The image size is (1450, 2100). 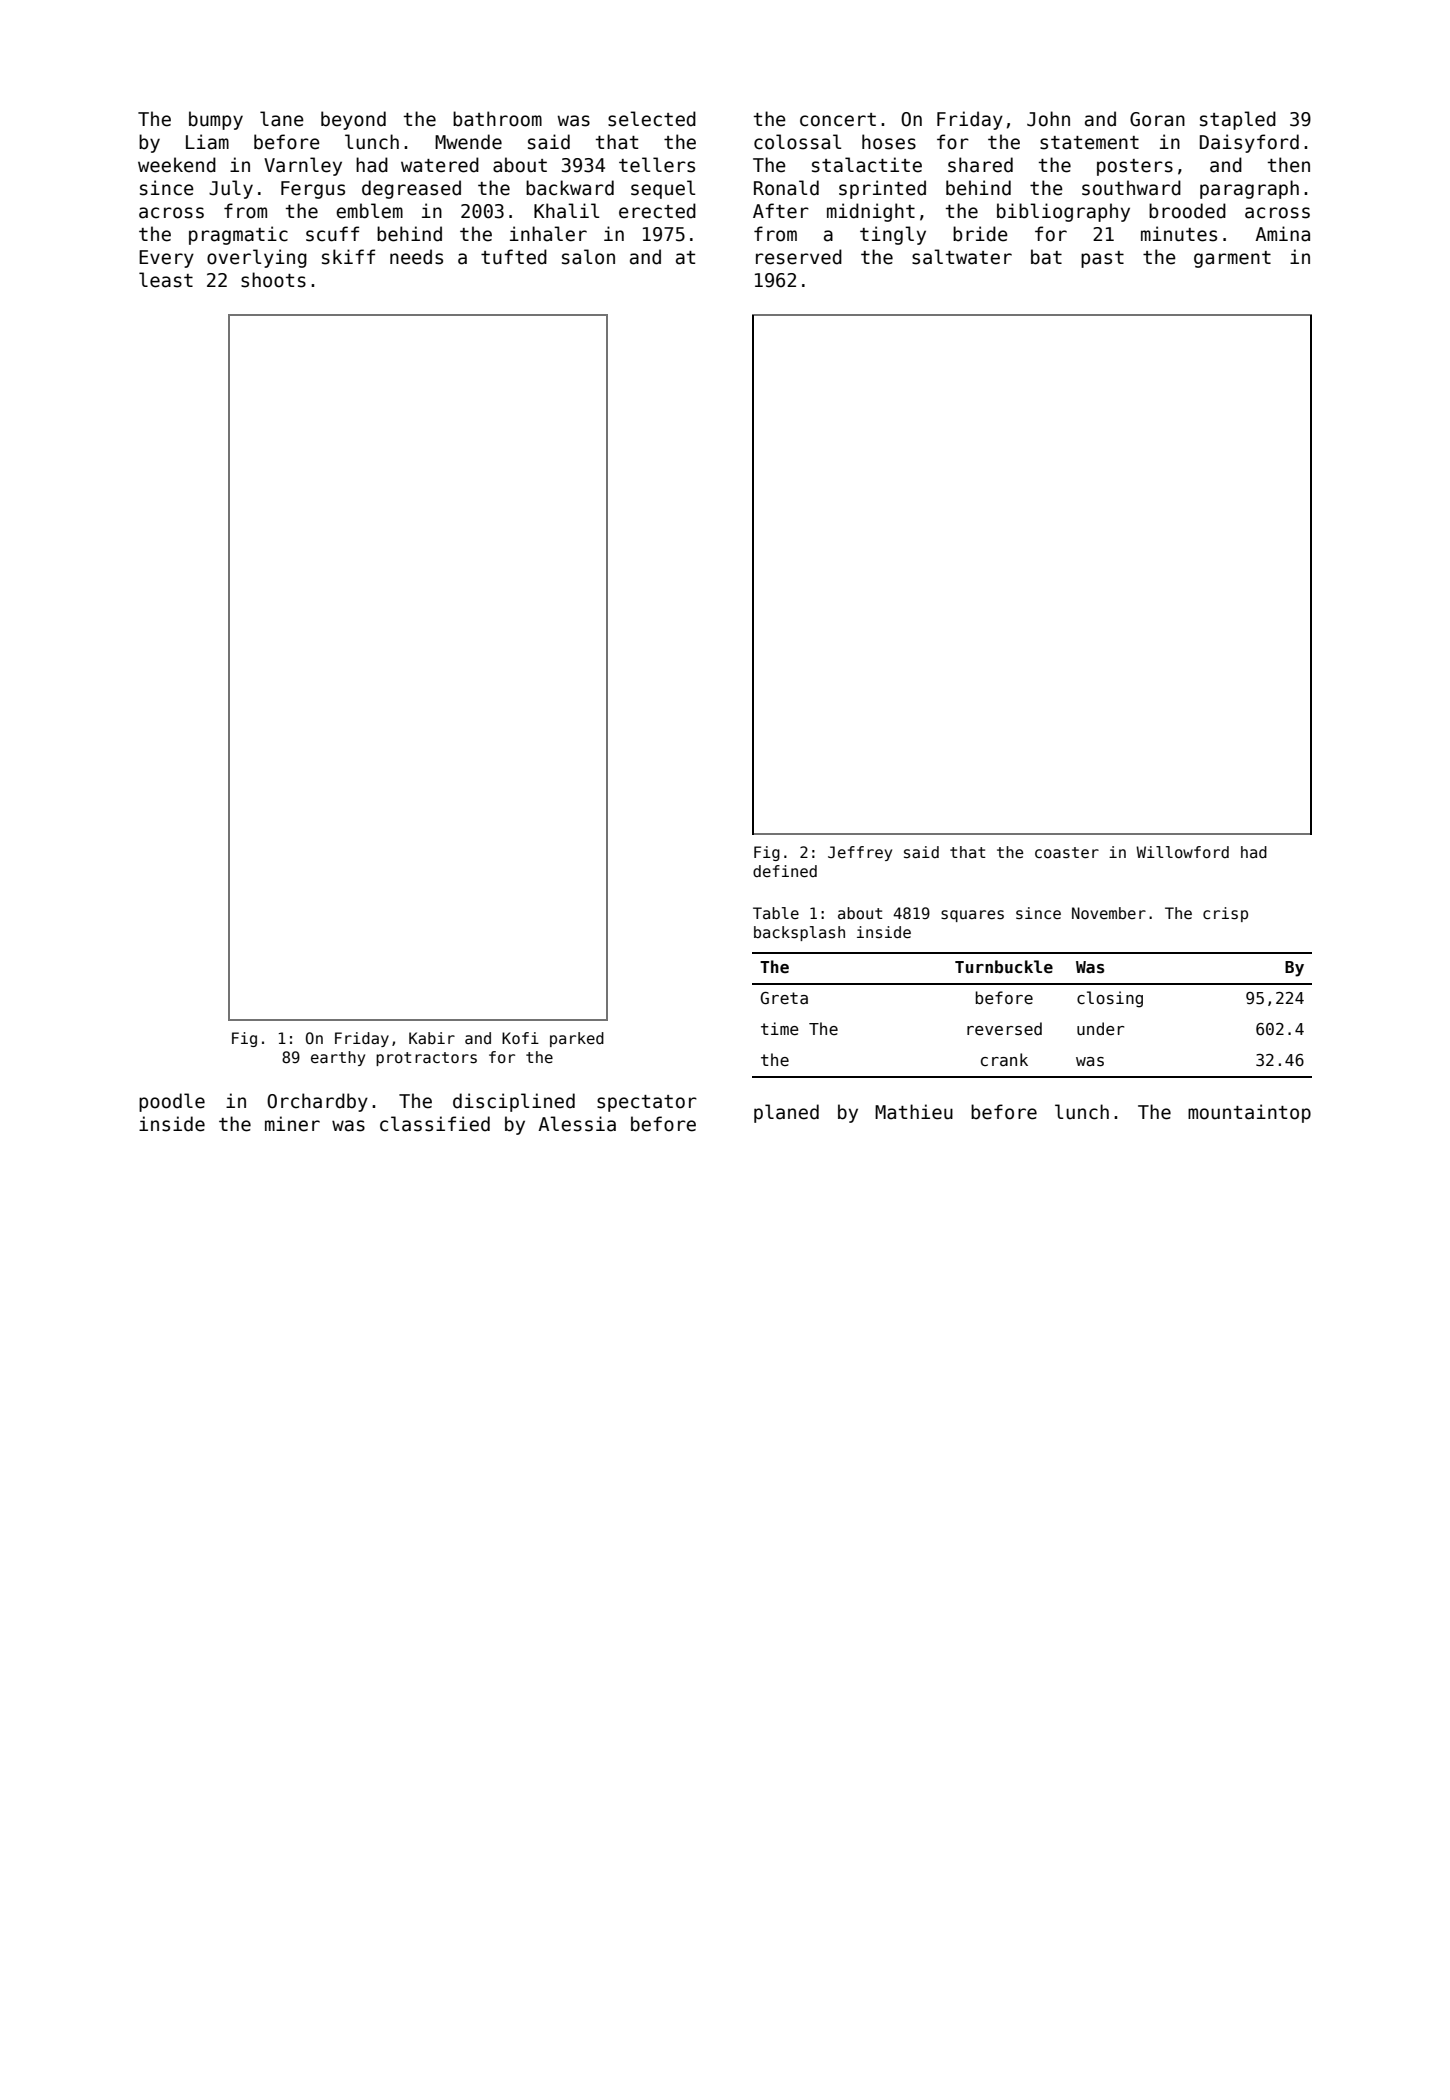 What do you see at coordinates (914, 1112) in the image?
I see `Mathieu` at bounding box center [914, 1112].
